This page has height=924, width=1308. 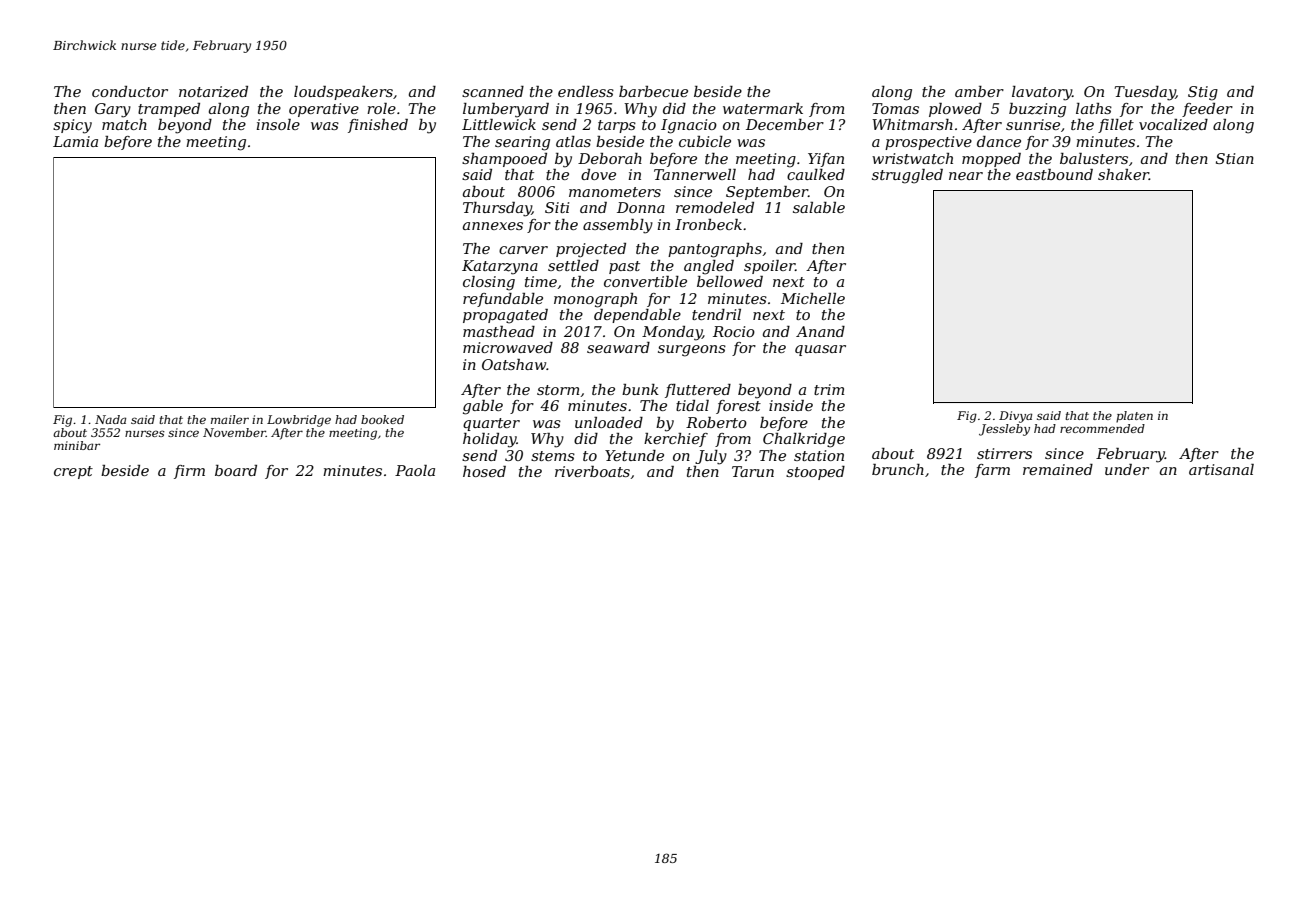 What do you see at coordinates (75, 141) in the page?
I see `Lamia` at bounding box center [75, 141].
